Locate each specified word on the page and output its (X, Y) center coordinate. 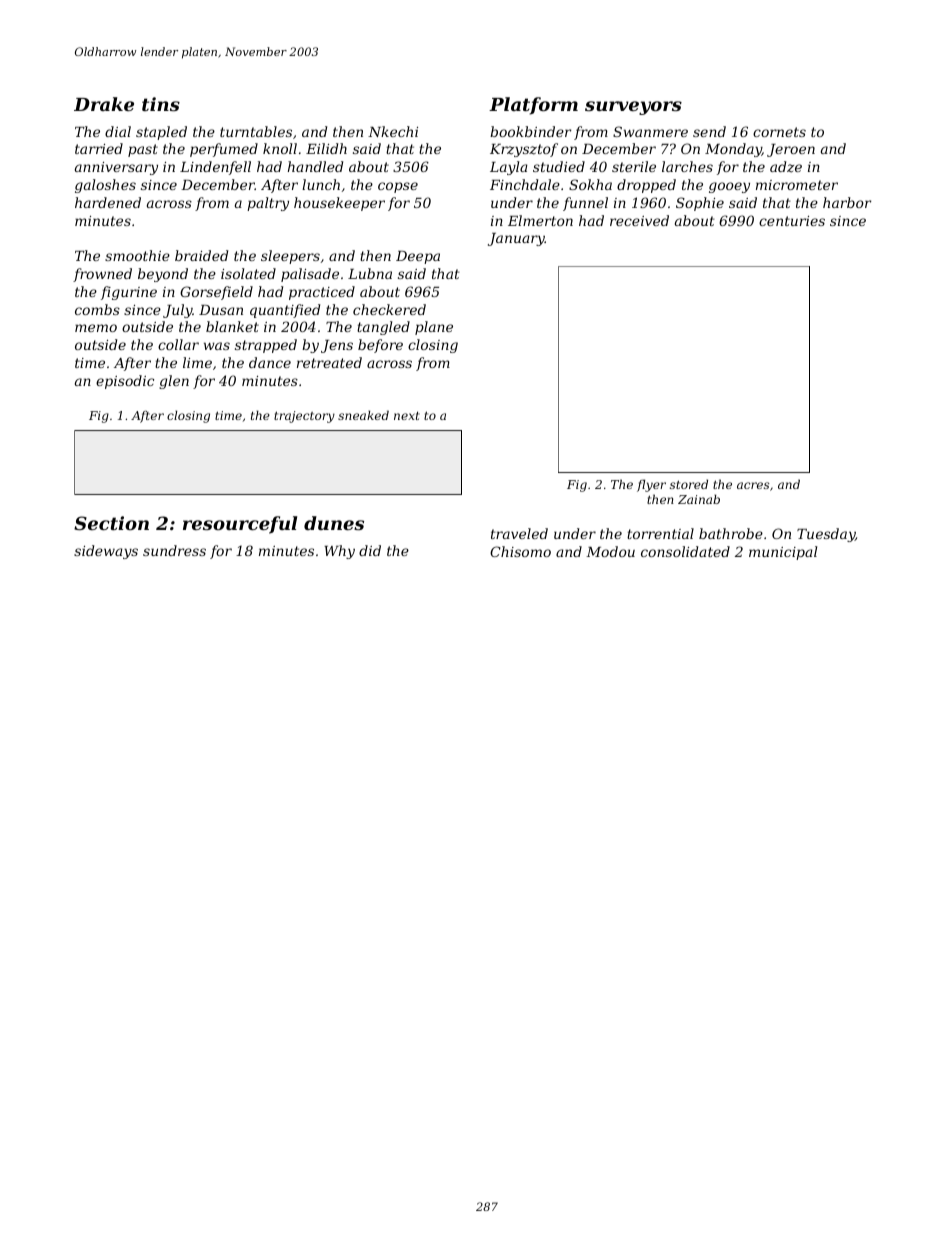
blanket (232, 326)
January (516, 239)
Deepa (418, 257)
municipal (783, 553)
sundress (174, 550)
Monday (733, 150)
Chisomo (520, 551)
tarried (99, 148)
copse (398, 187)
